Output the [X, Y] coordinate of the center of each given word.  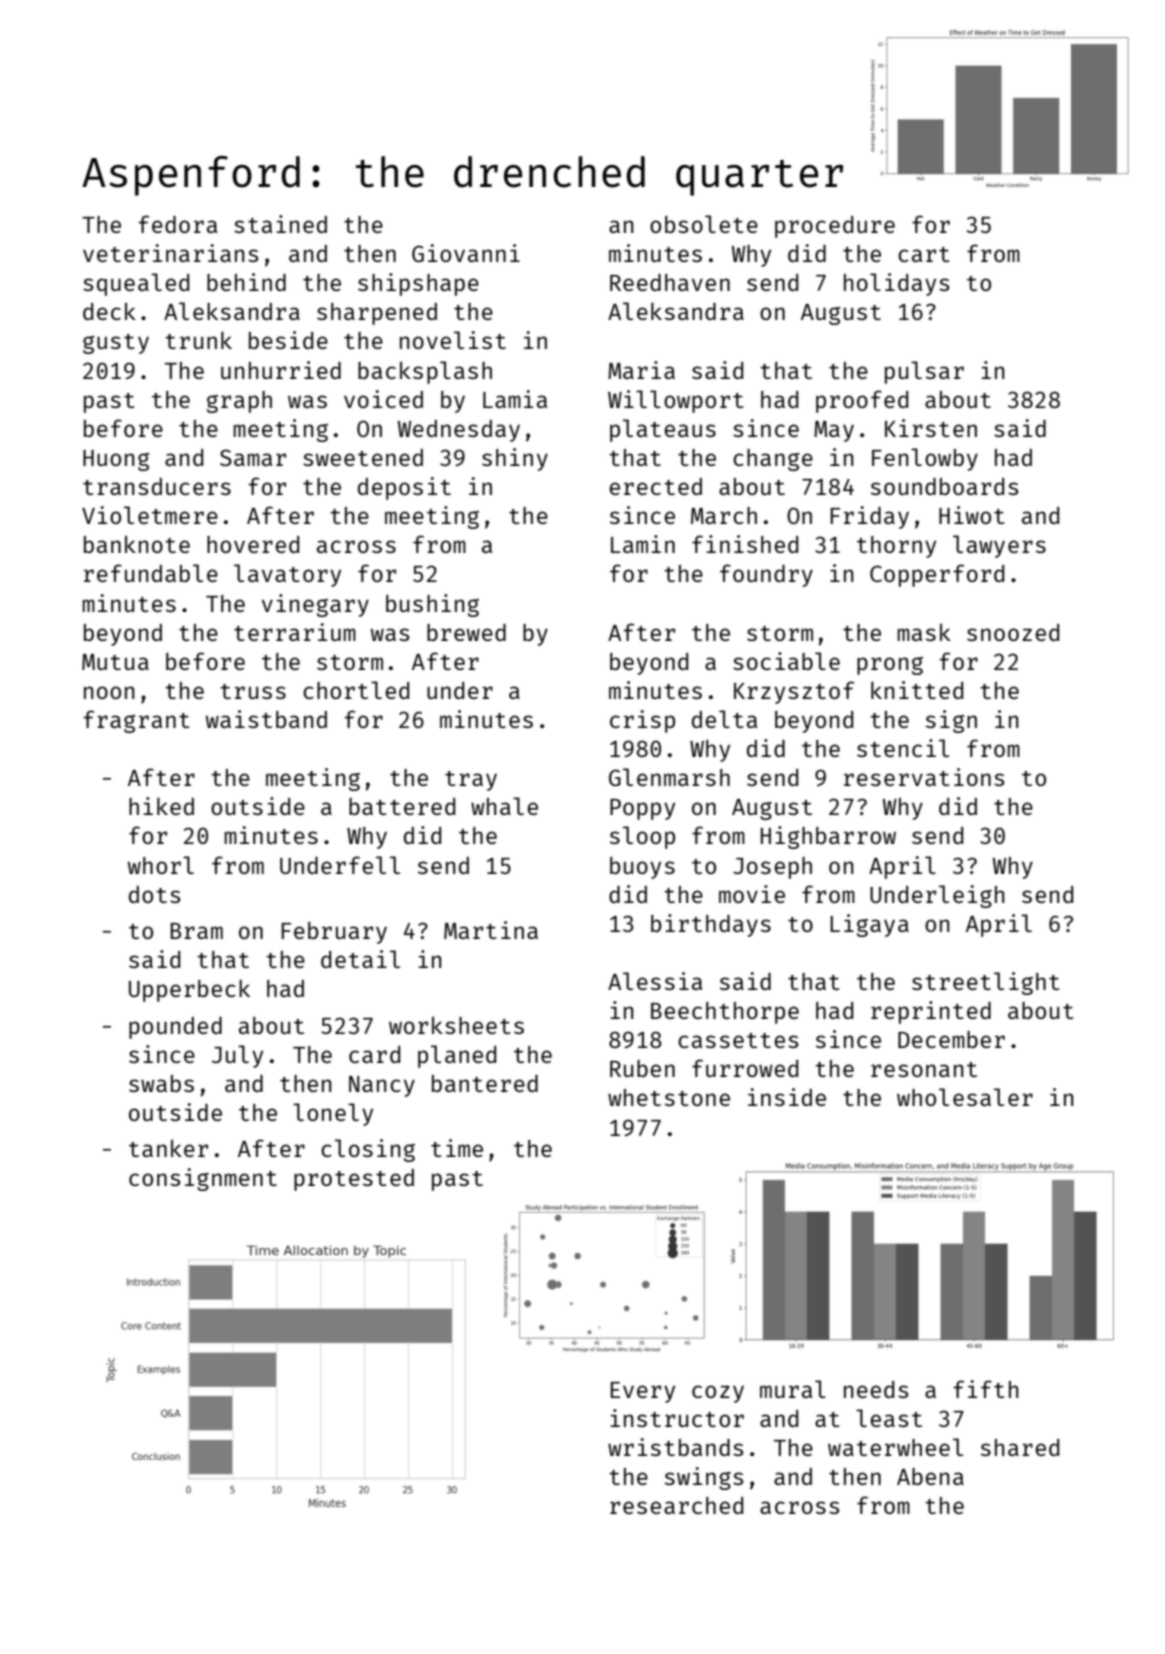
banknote [137, 544]
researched [676, 1505]
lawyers [999, 546]
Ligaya [869, 925]
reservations [924, 777]
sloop [642, 837]
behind [246, 282]
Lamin [643, 544]
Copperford [937, 575]
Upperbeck [189, 991]
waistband [266, 719]
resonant [924, 1069]
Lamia [515, 399]
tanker [168, 1148]
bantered [485, 1083]
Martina [491, 930]
